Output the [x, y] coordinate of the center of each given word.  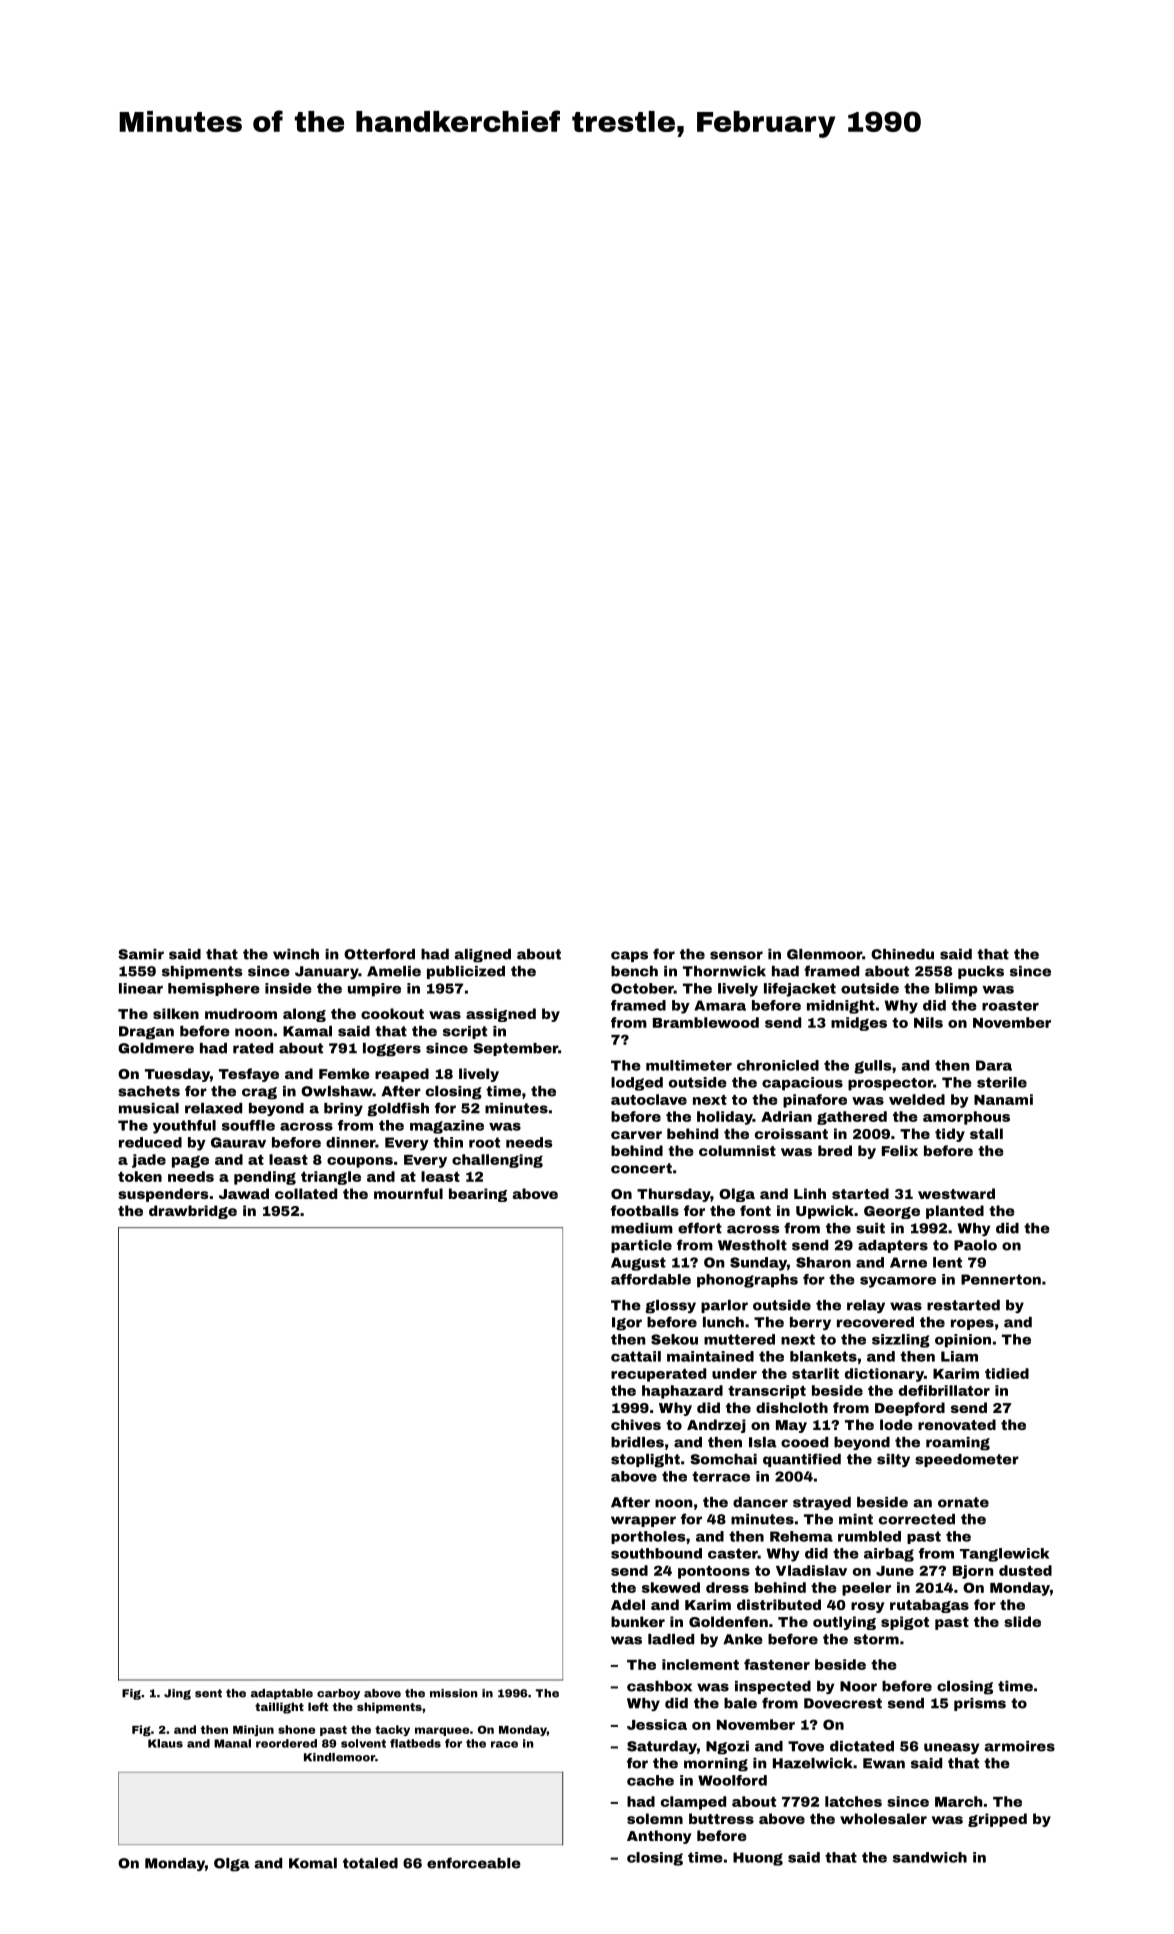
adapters [893, 1246]
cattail [636, 1356]
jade [149, 1161]
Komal [313, 1863]
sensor [736, 955]
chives [636, 1424]
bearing [478, 1195]
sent [208, 1693]
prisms [980, 1704]
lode [896, 1424]
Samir [141, 954]
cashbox [659, 1686]
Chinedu [902, 954]
